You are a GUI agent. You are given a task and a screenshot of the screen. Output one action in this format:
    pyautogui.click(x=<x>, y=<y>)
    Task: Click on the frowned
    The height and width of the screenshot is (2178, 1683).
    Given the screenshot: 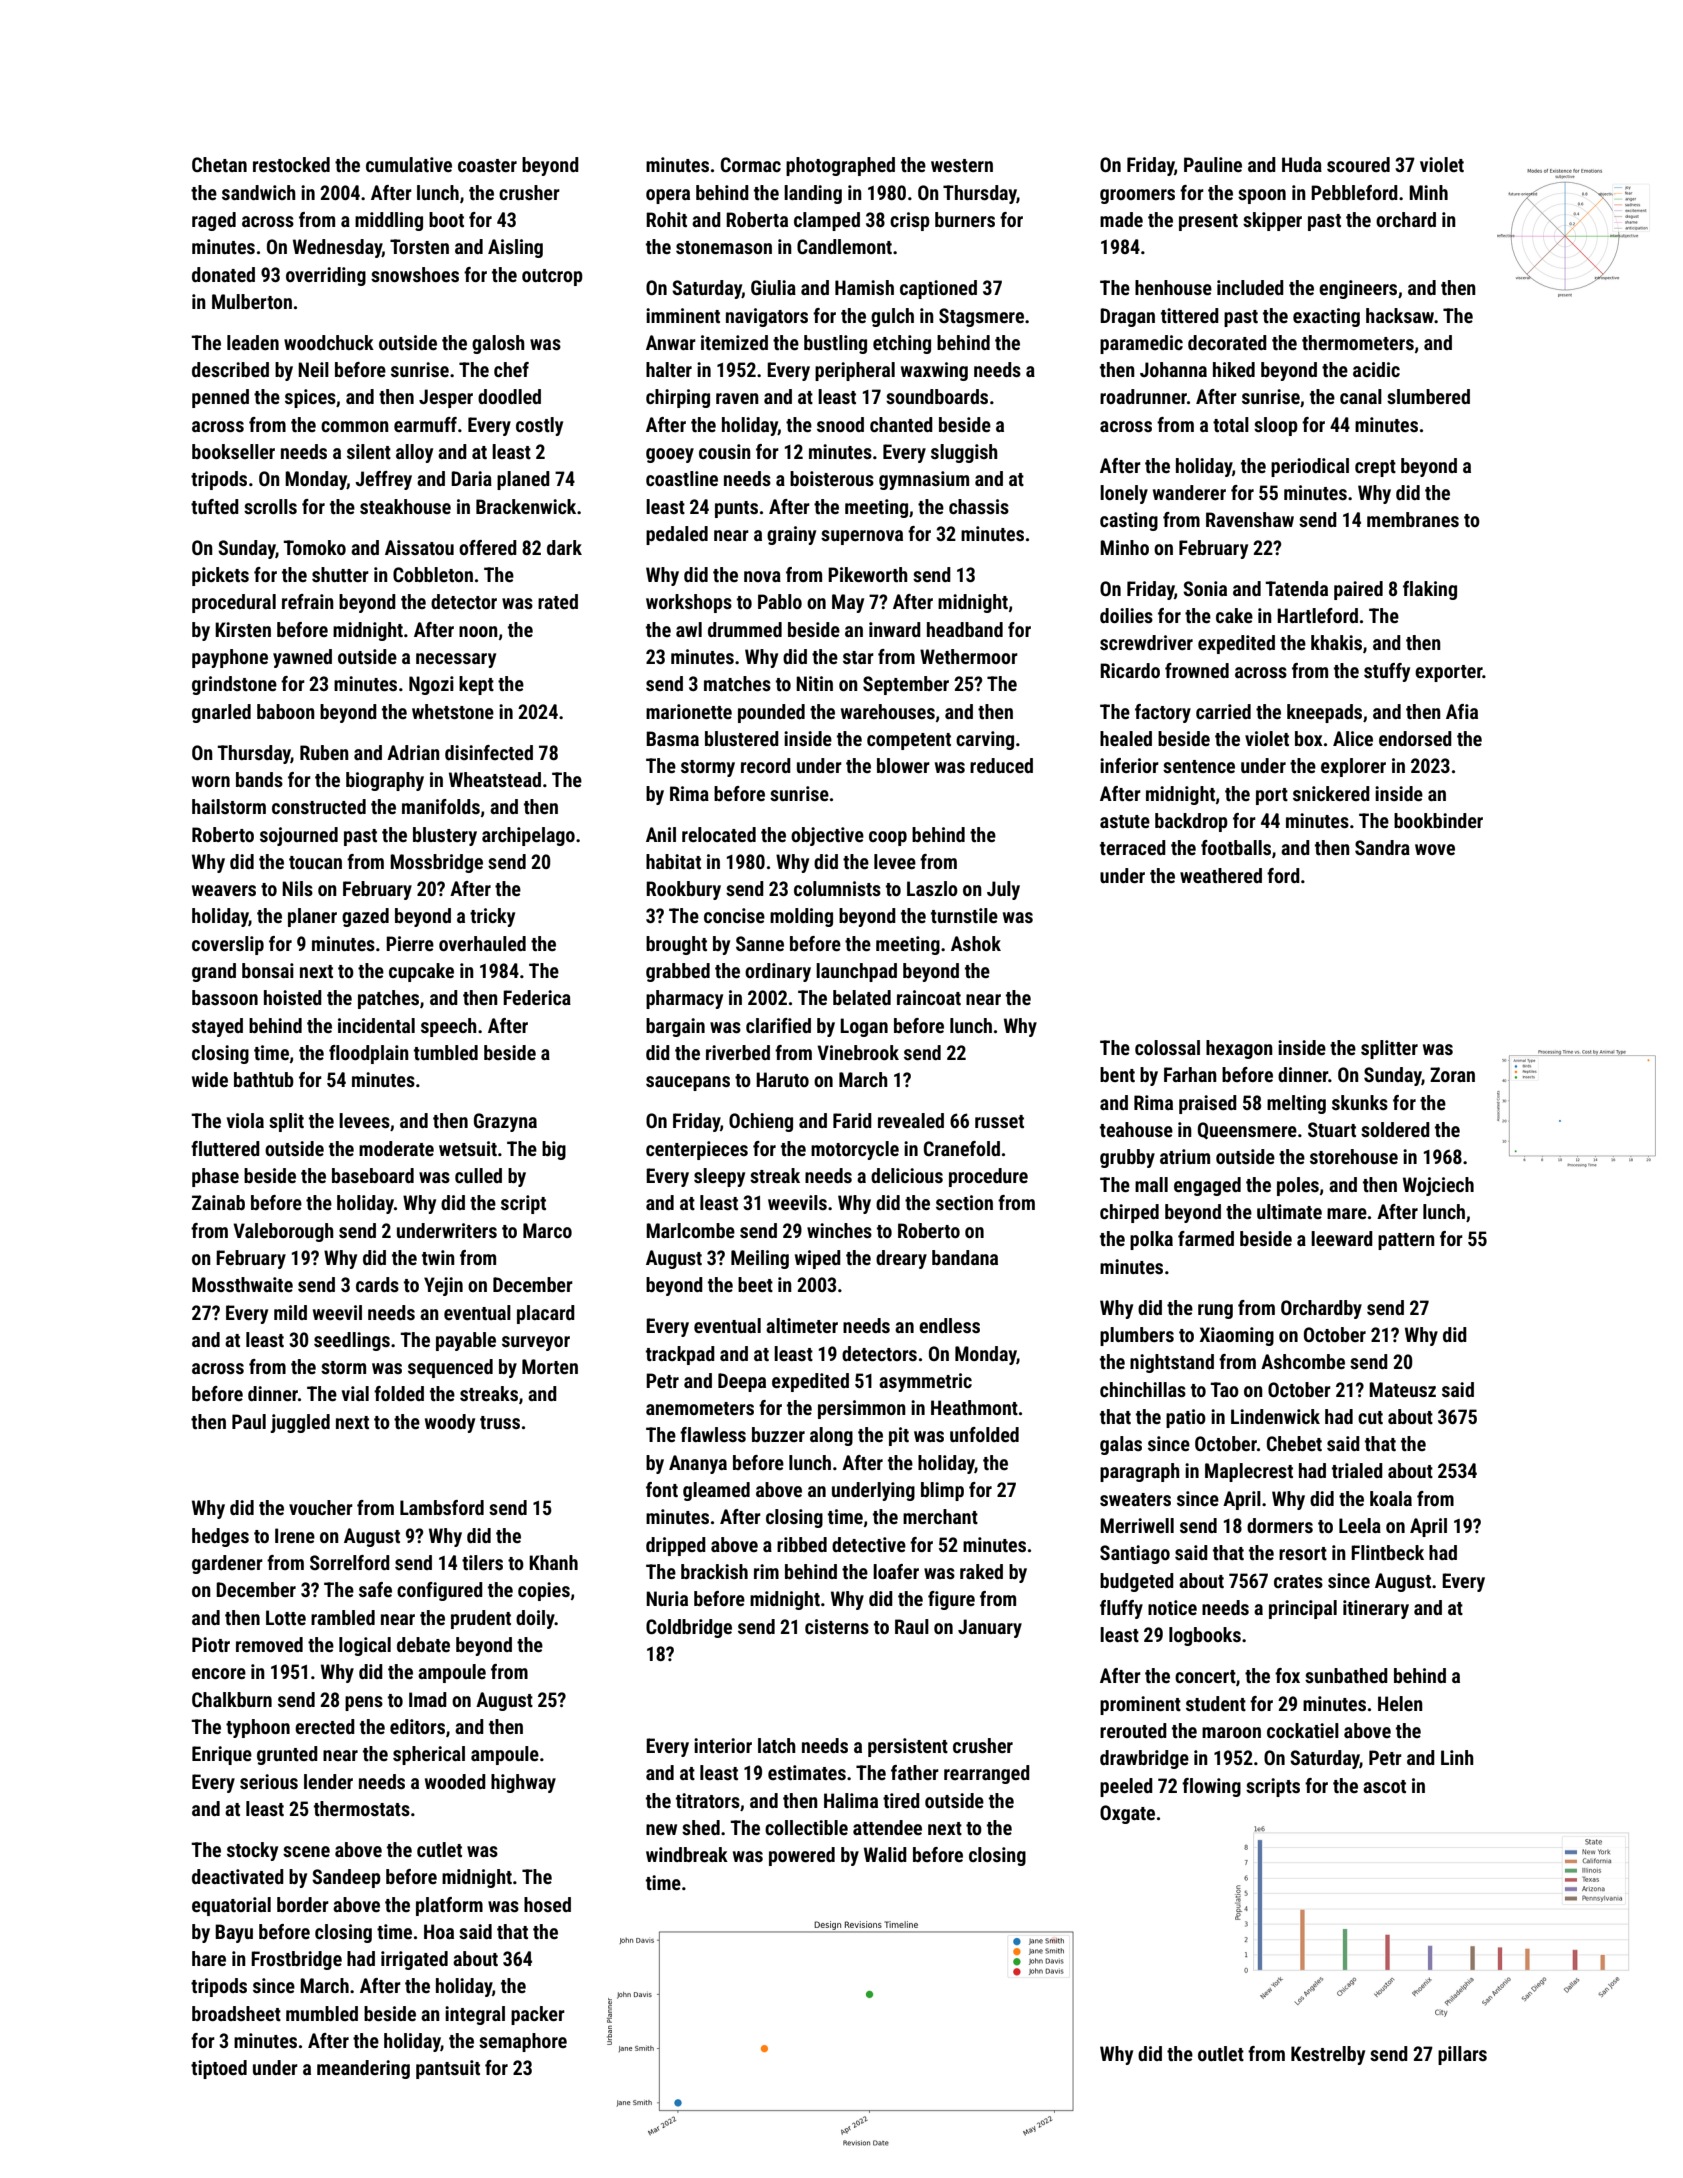 What is the action you would take?
    pyautogui.click(x=1197, y=670)
